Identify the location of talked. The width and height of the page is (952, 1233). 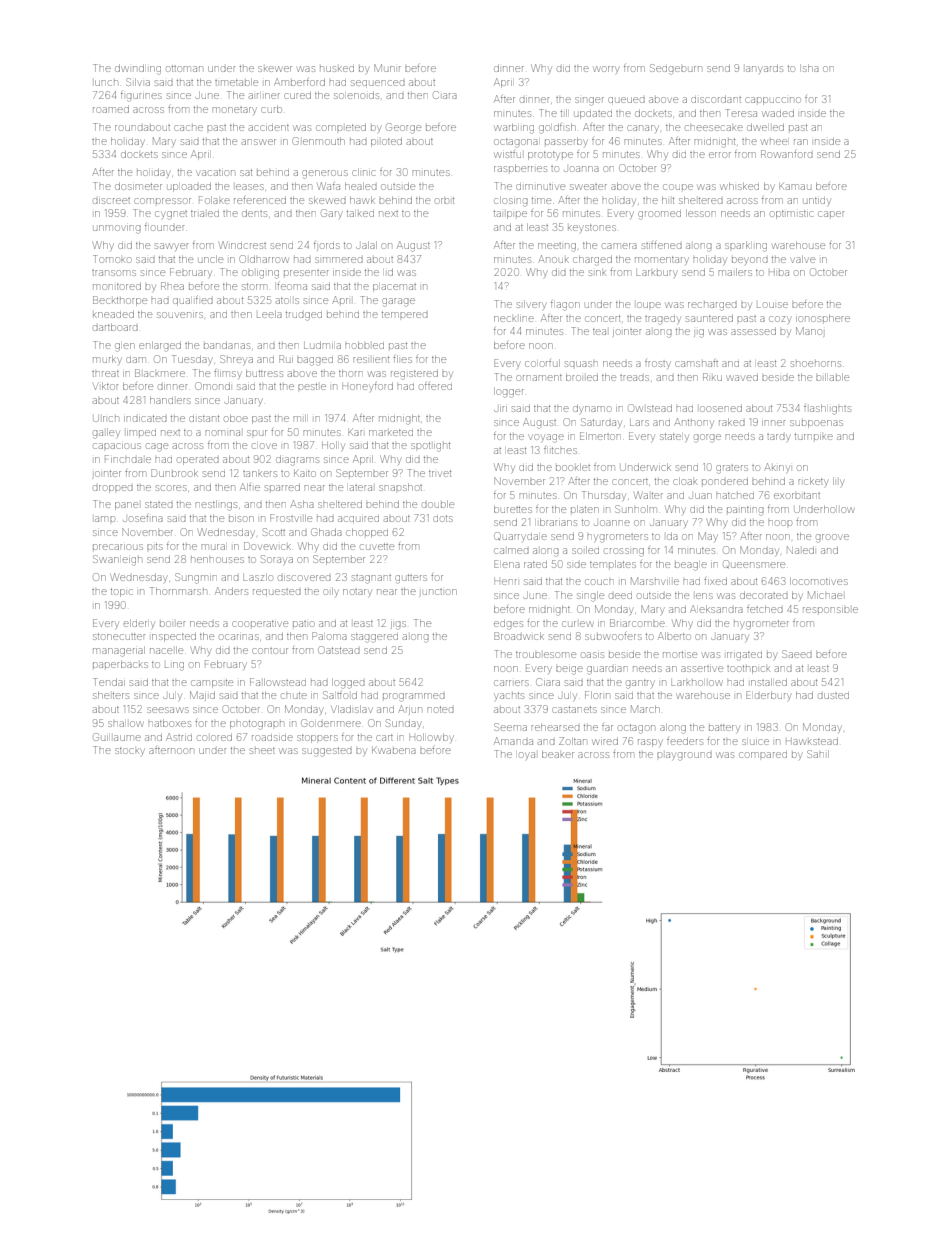
(360, 214).
